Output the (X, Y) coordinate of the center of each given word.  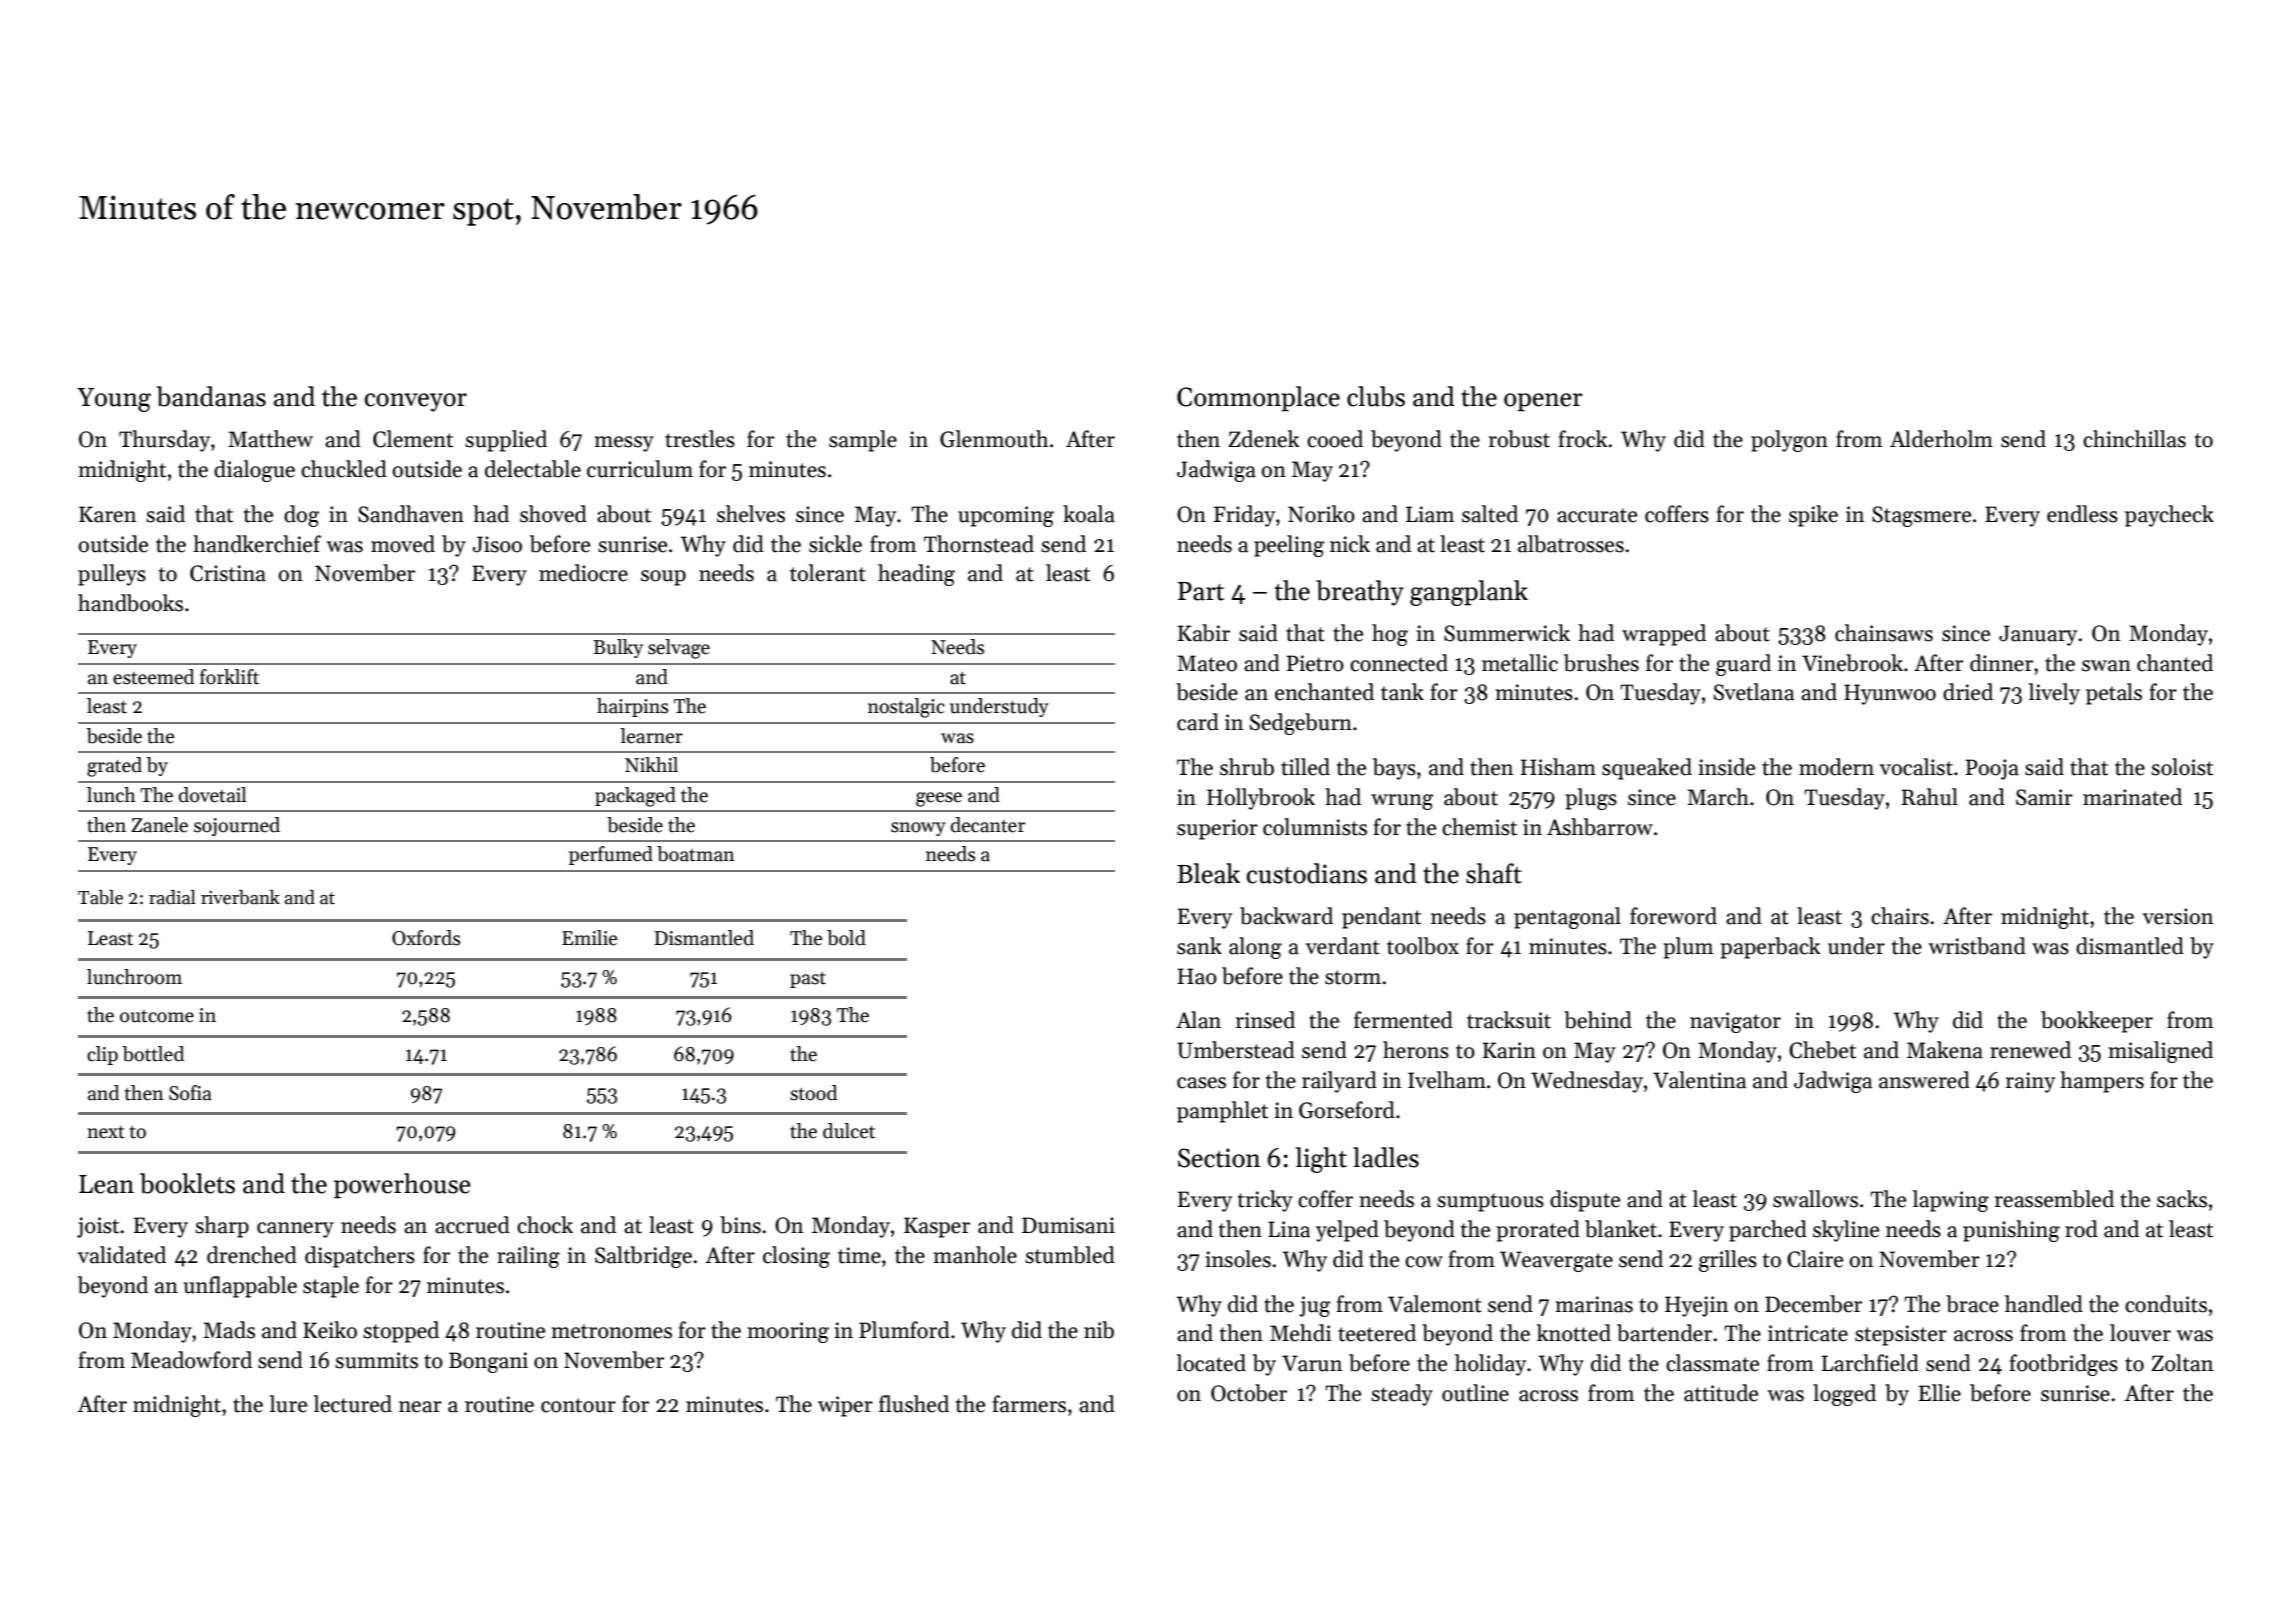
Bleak (1208, 873)
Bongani (488, 1362)
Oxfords (426, 938)
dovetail (213, 795)
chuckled (344, 469)
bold (846, 938)
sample (863, 441)
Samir (2044, 797)
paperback (1770, 948)
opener (1543, 402)
